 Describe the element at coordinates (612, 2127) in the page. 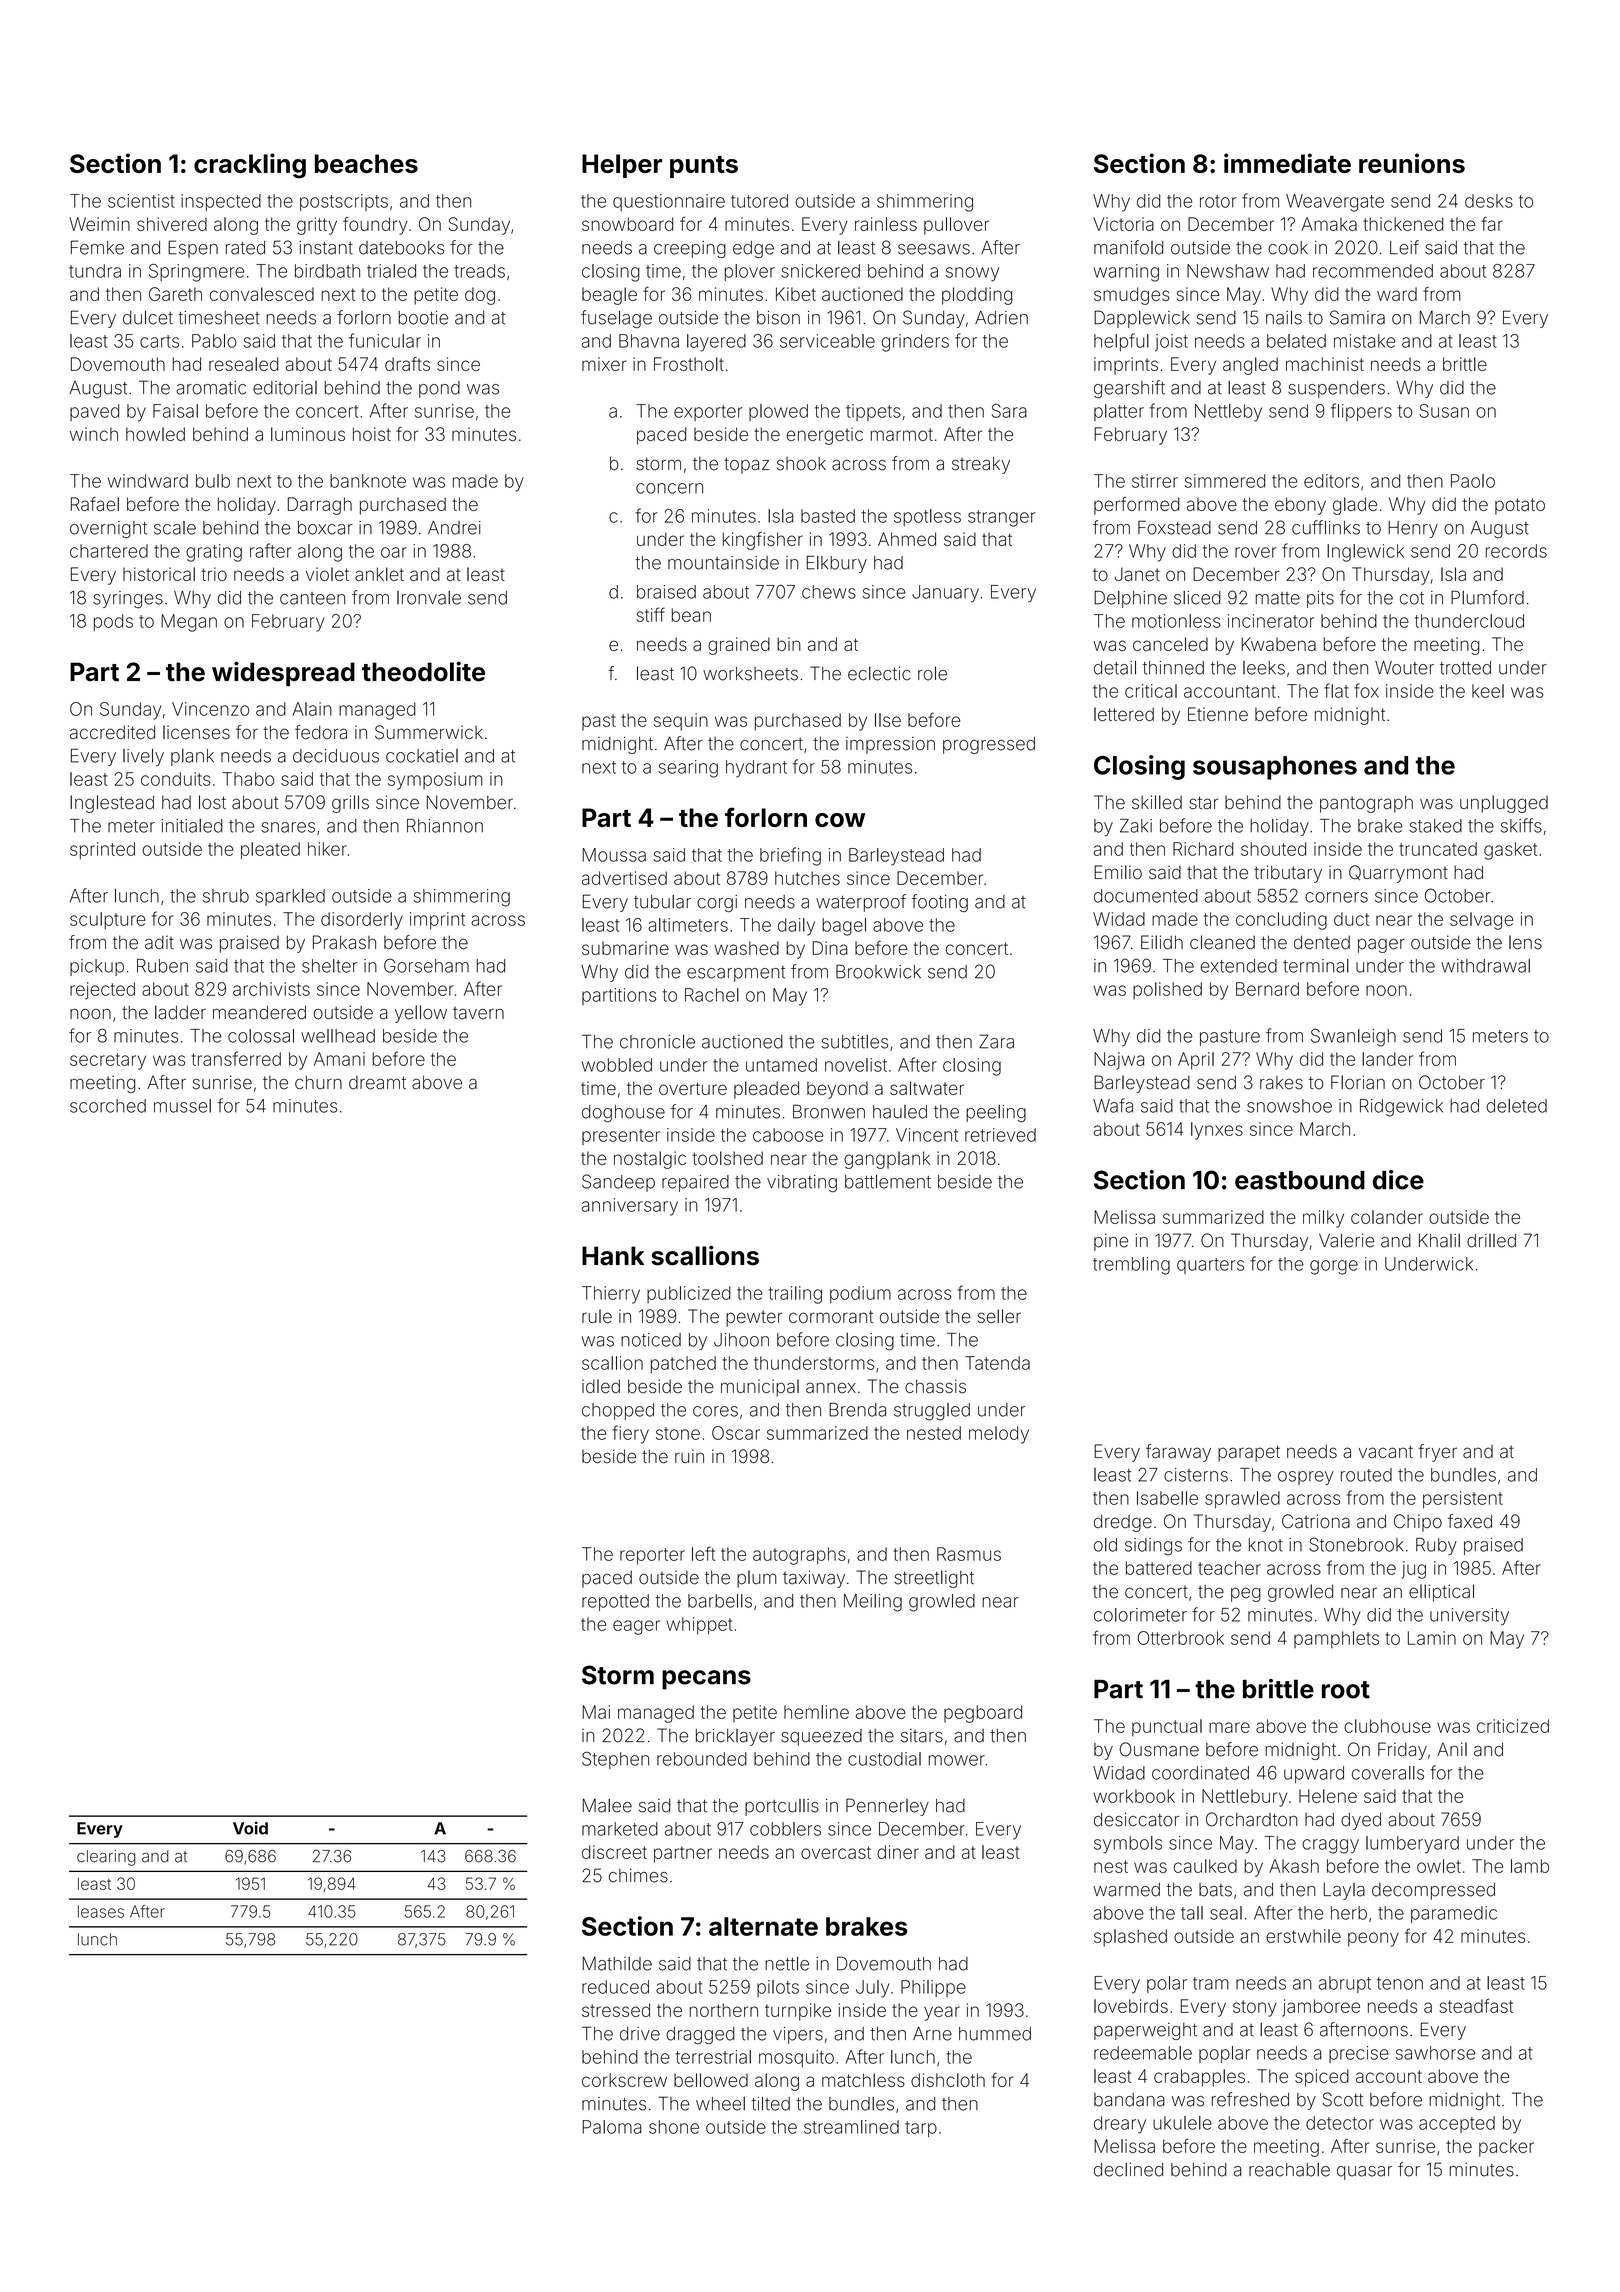

I see `Paloma` at that location.
